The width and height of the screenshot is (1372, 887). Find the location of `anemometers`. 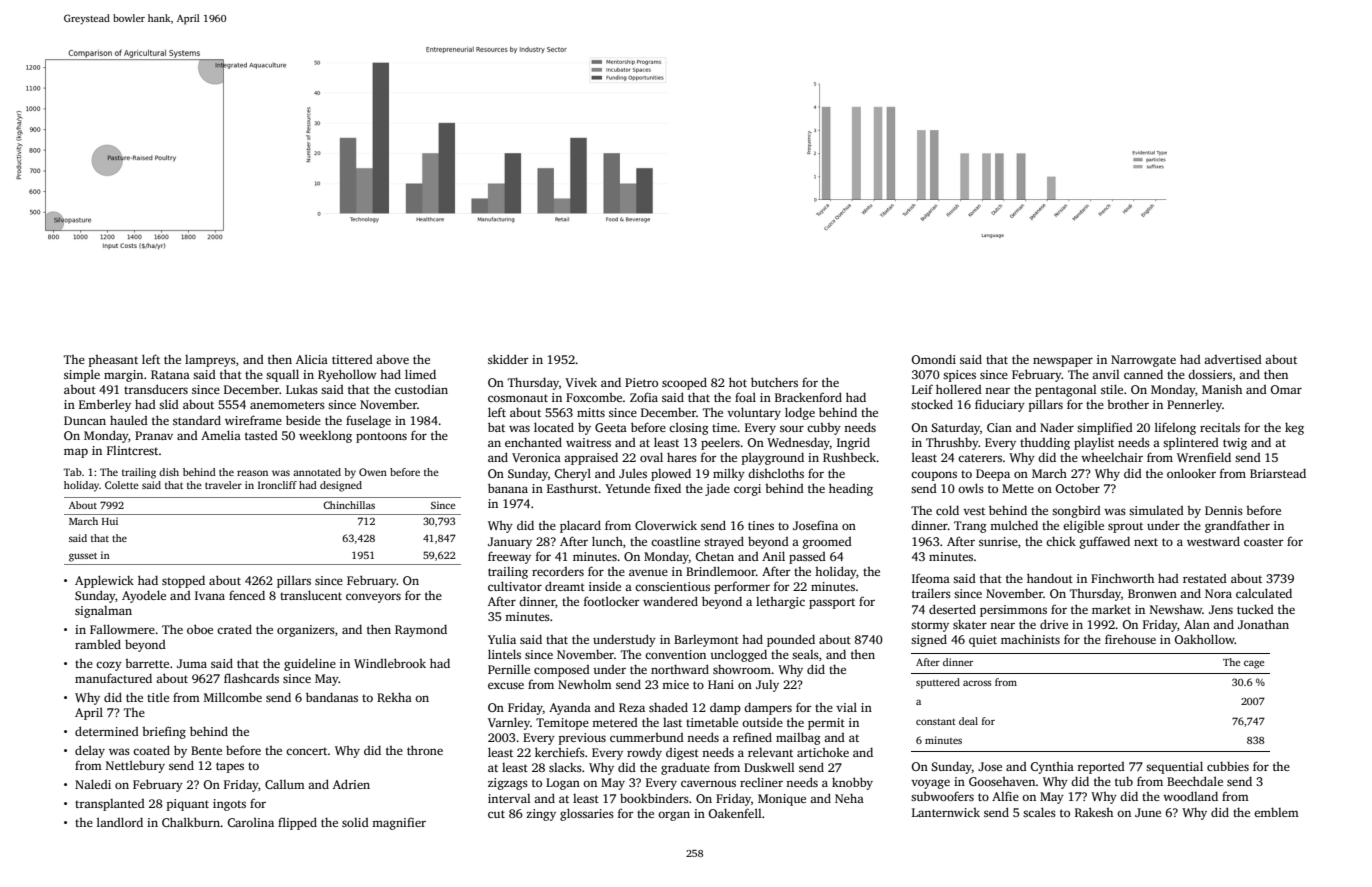

anemometers is located at coordinates (287, 405).
